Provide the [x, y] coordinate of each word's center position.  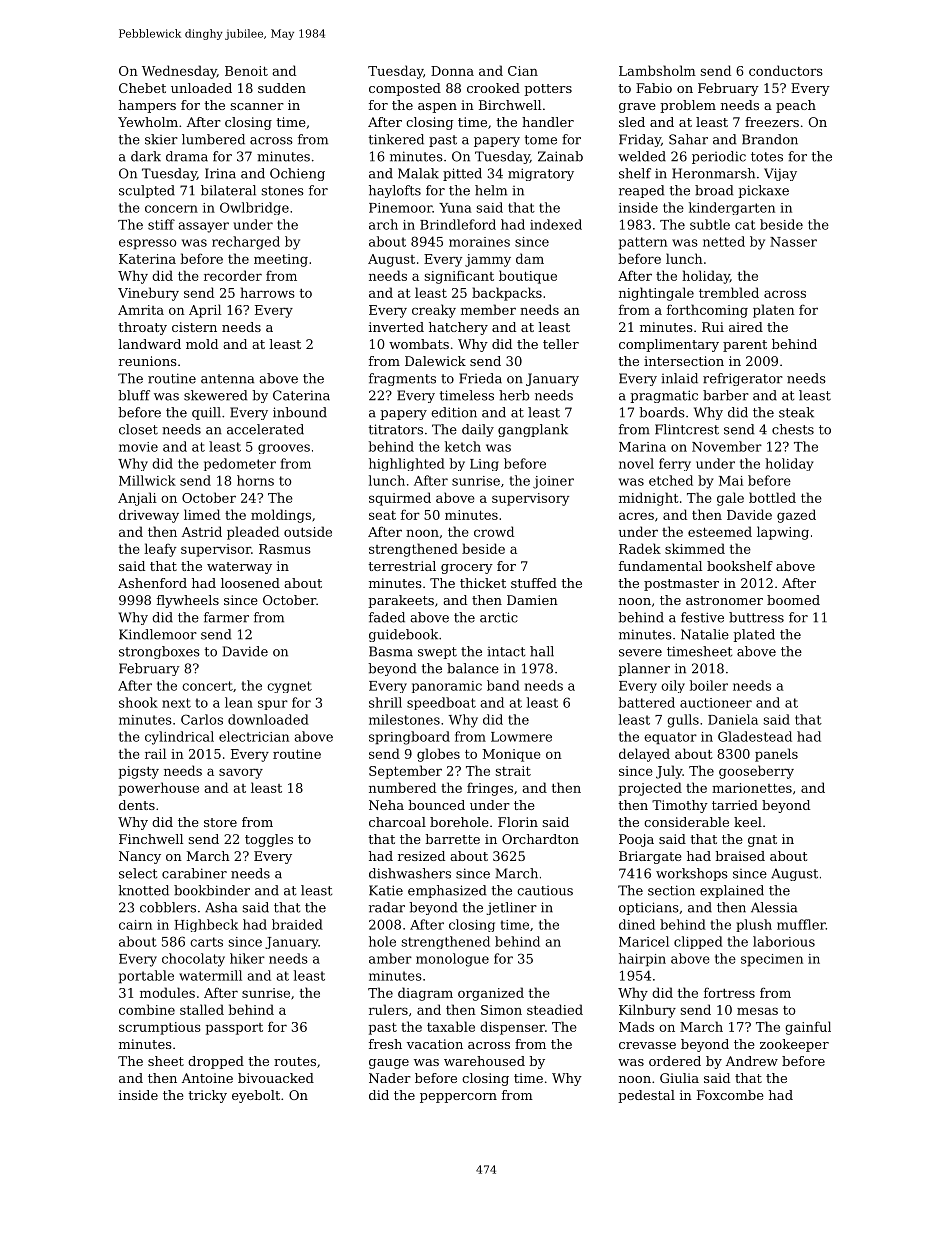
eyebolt [256, 1096]
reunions [148, 361]
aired [746, 327]
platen [774, 311]
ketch [463, 446]
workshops [692, 874]
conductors [786, 70]
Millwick [147, 480]
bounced [436, 805]
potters [548, 90]
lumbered [213, 139]
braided [297, 924]
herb [514, 395]
